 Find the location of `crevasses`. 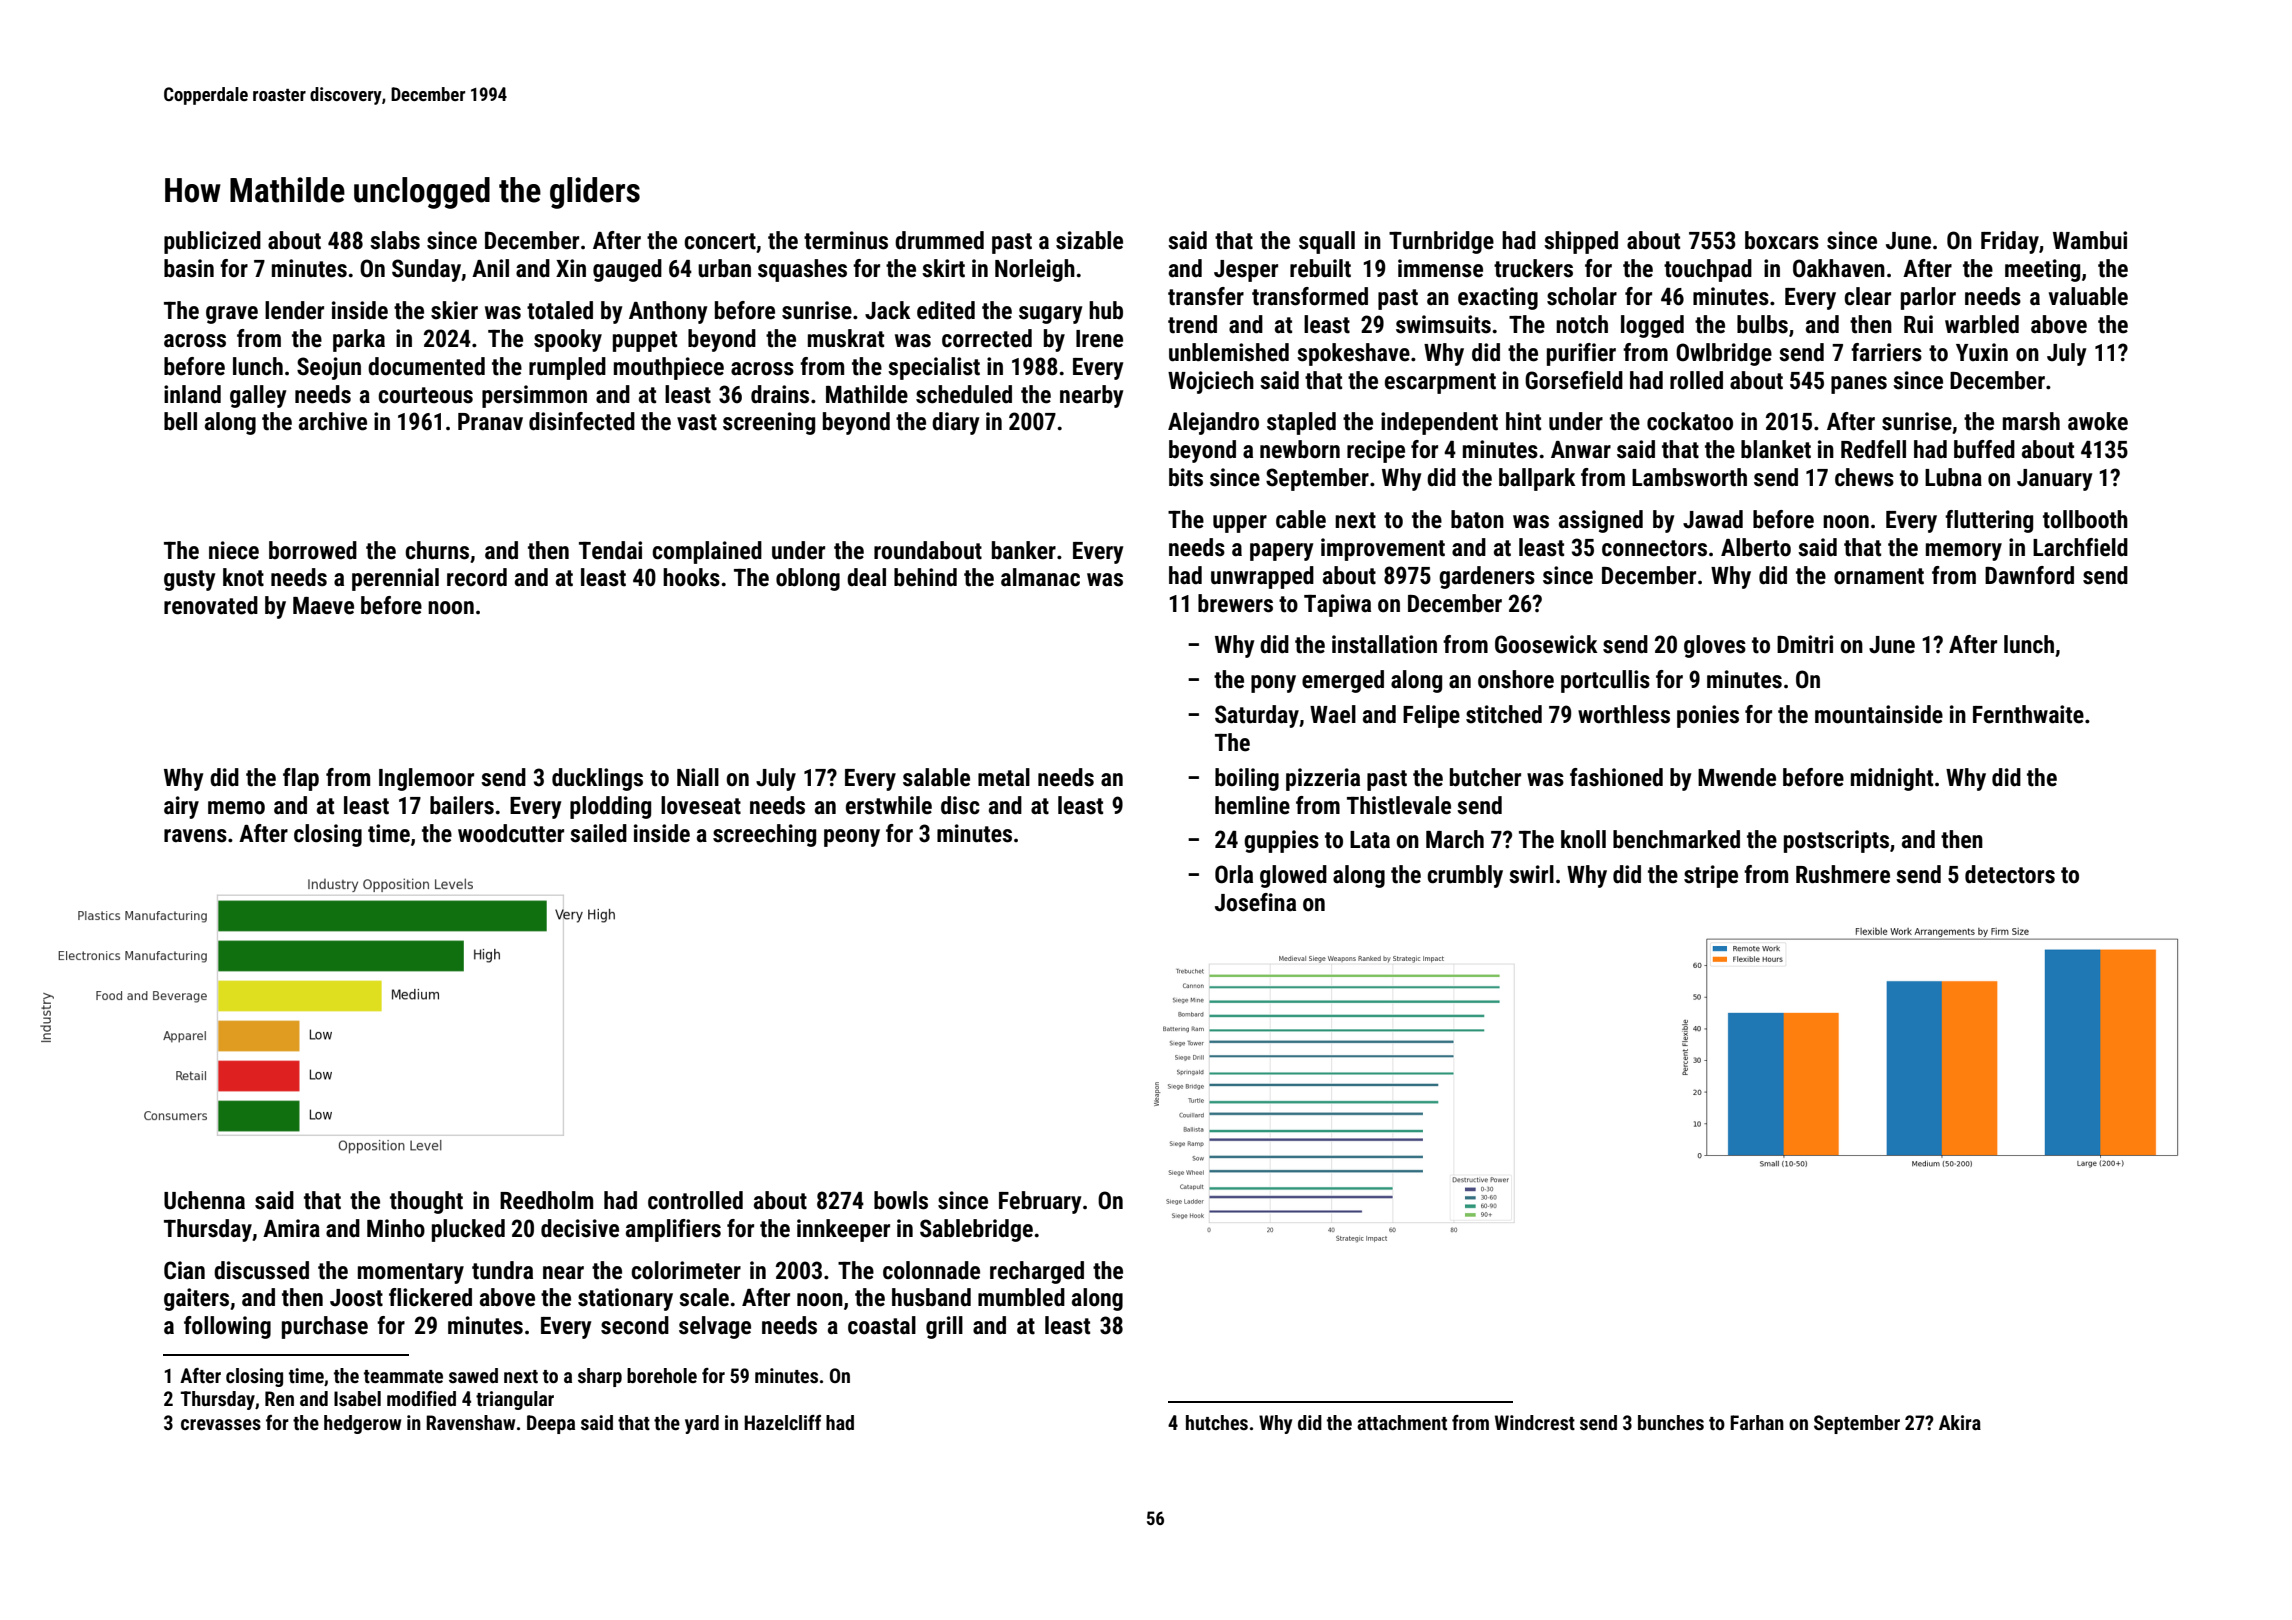

crevasses is located at coordinates (221, 1424).
